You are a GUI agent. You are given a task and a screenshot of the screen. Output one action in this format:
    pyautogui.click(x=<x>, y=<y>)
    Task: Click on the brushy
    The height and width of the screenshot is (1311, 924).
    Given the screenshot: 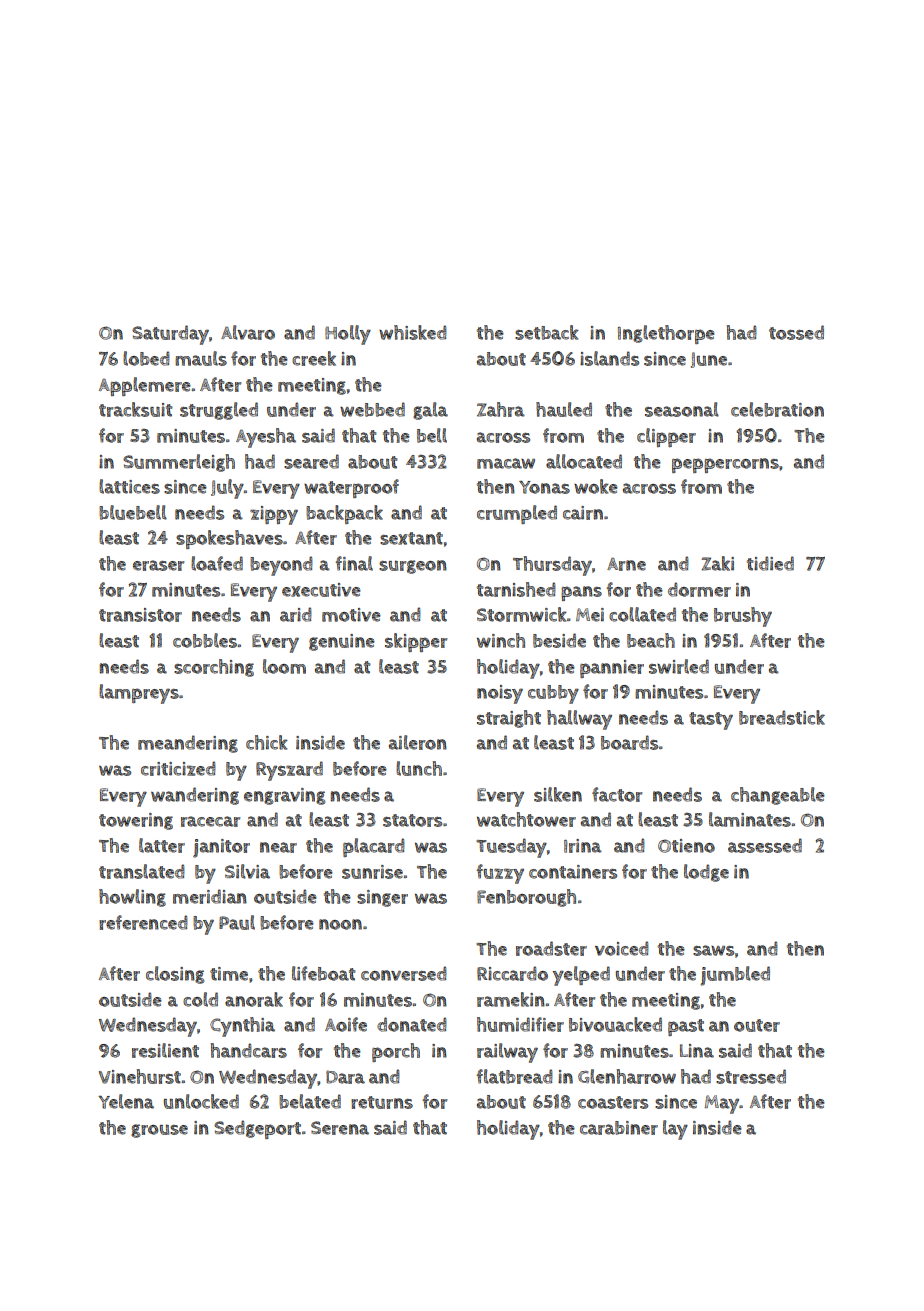 What is the action you would take?
    pyautogui.click(x=743, y=617)
